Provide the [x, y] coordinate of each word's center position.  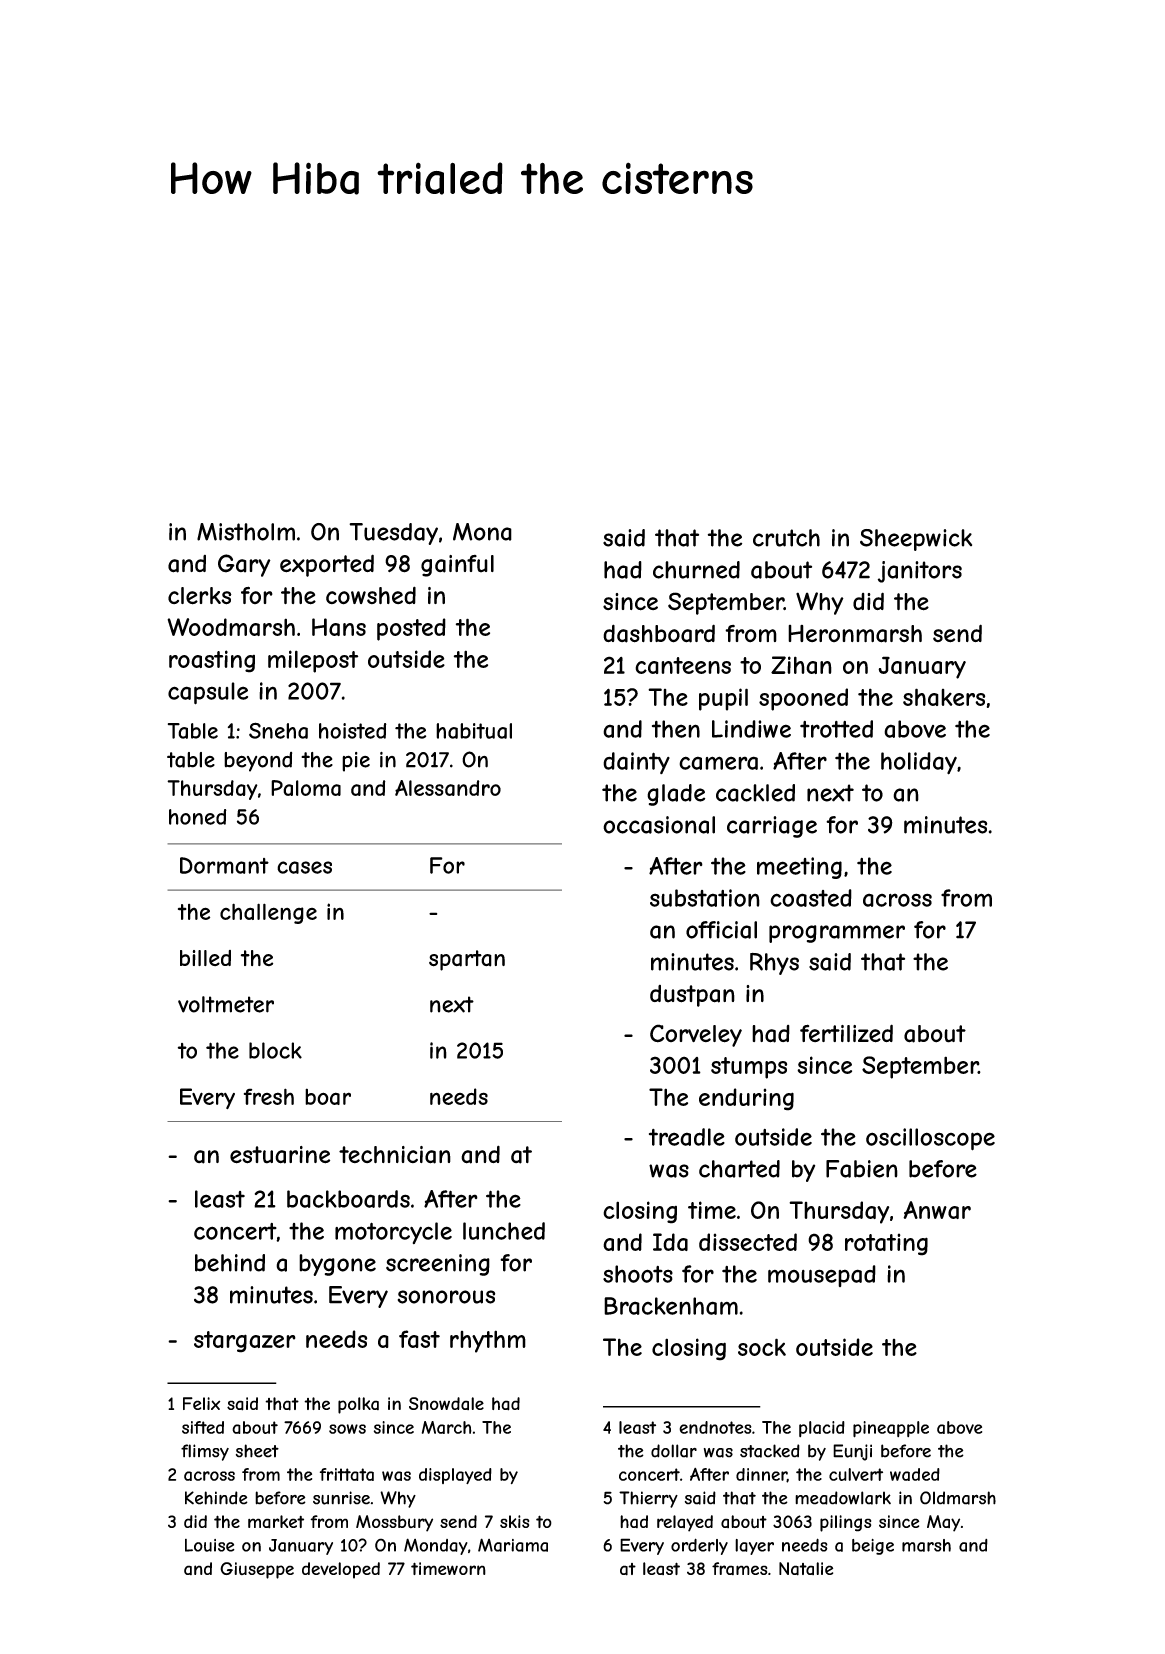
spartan [467, 960]
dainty [636, 763]
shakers [944, 697]
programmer [837, 934]
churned [696, 570]
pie [356, 762]
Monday [436, 1546]
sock [762, 1347]
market [276, 1522]
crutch [786, 538]
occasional [659, 825]
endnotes [715, 1427]
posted [411, 629]
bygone [337, 1265]
